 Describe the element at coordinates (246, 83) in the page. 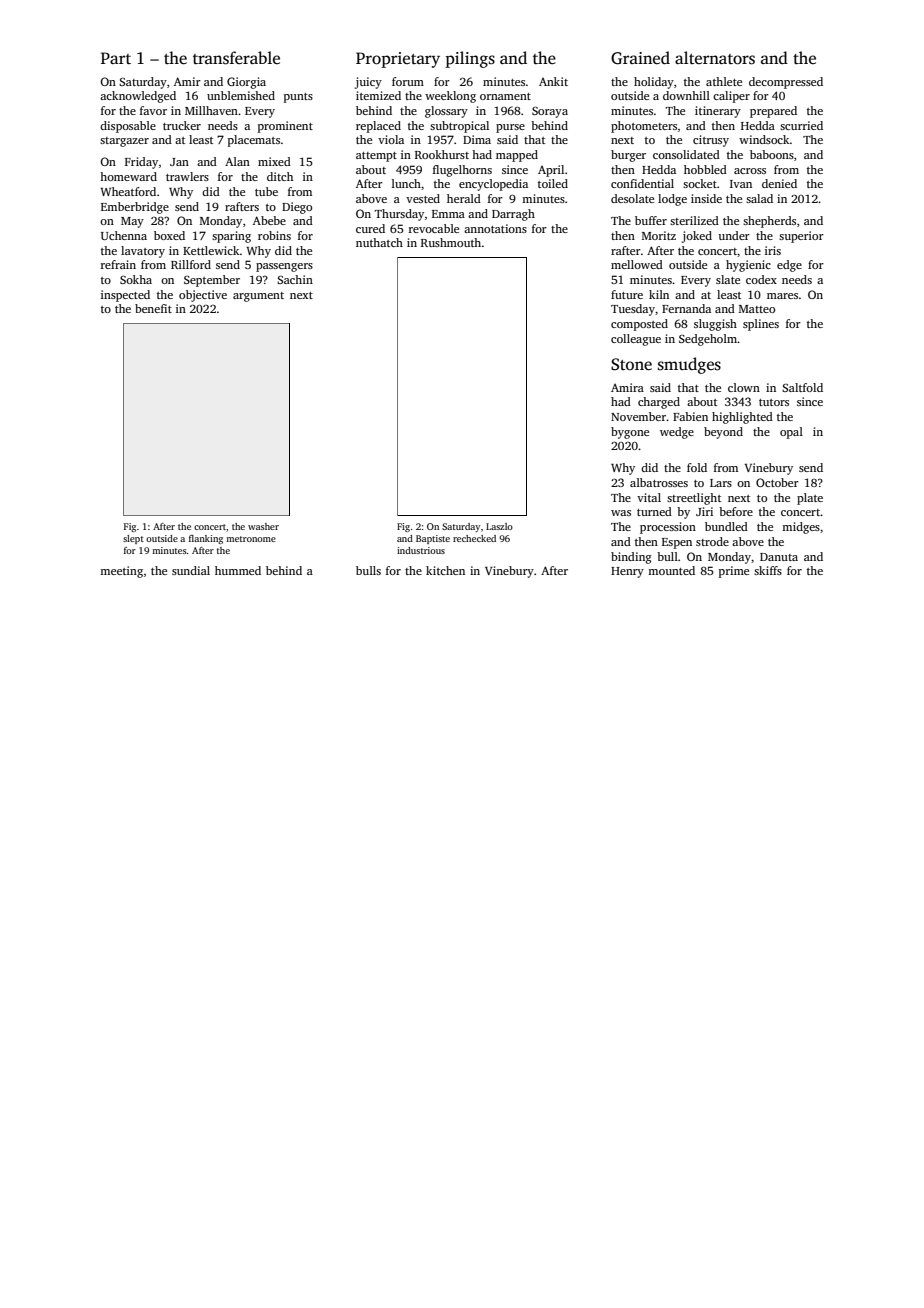

I see `Giorgia` at that location.
